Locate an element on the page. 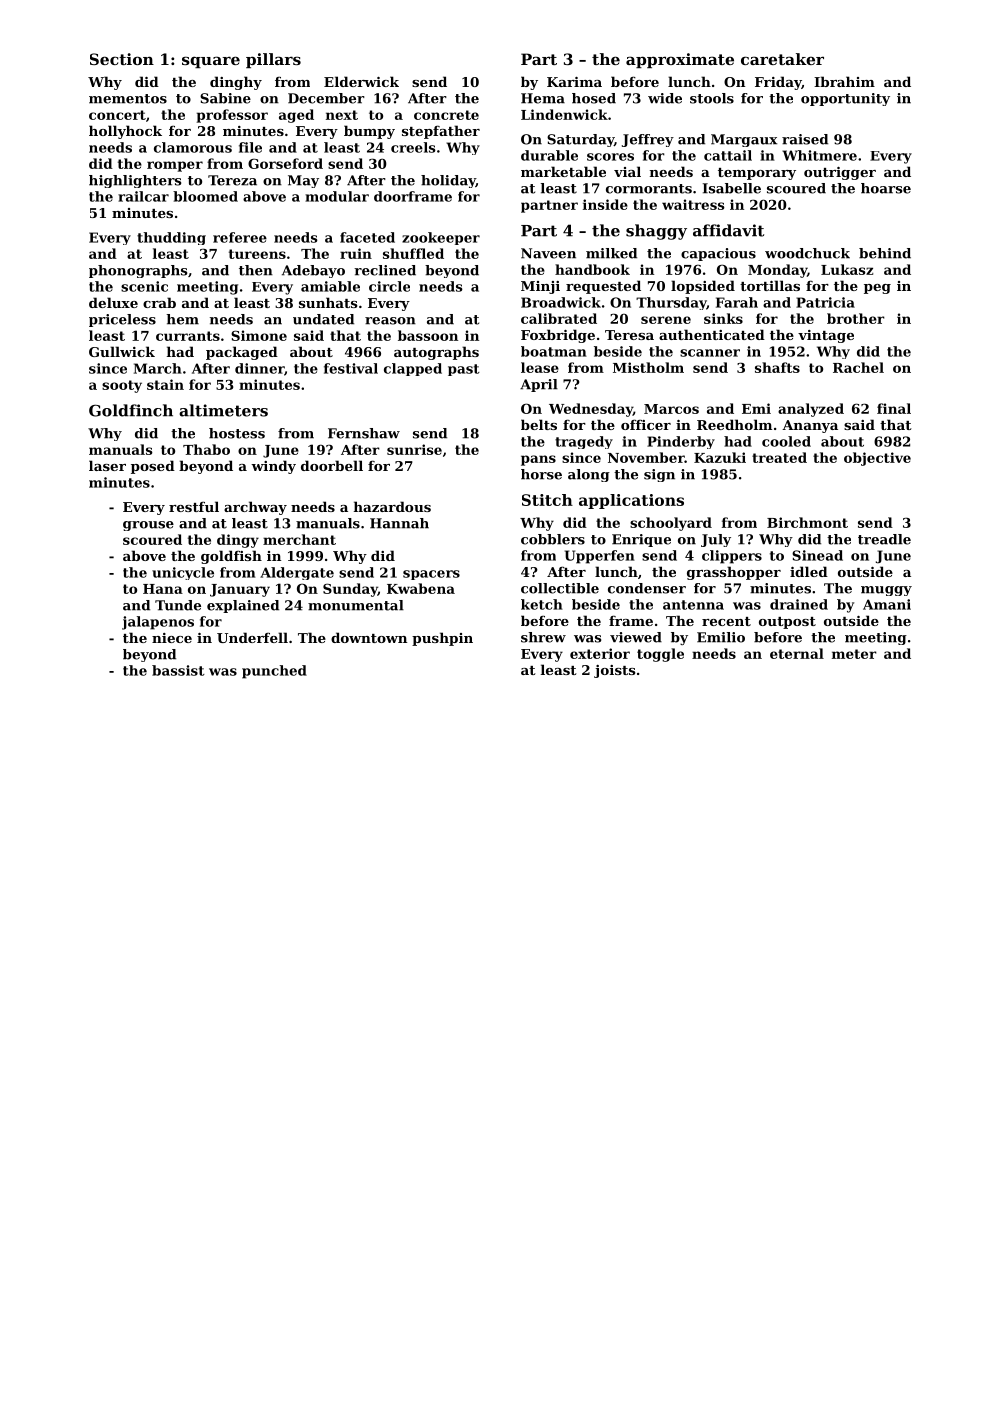  approximate is located at coordinates (680, 60).
